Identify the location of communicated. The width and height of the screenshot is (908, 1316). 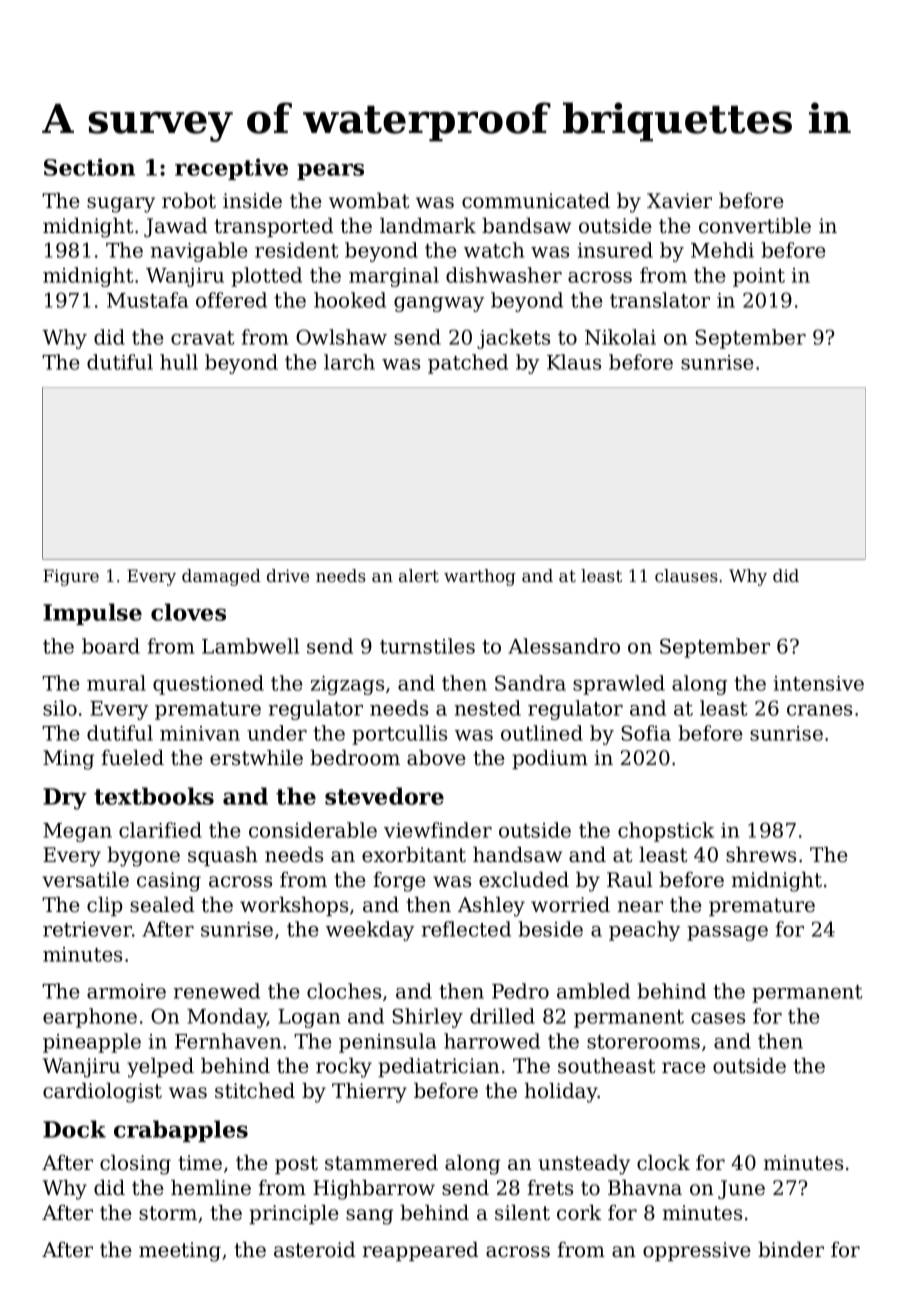
(536, 201).
